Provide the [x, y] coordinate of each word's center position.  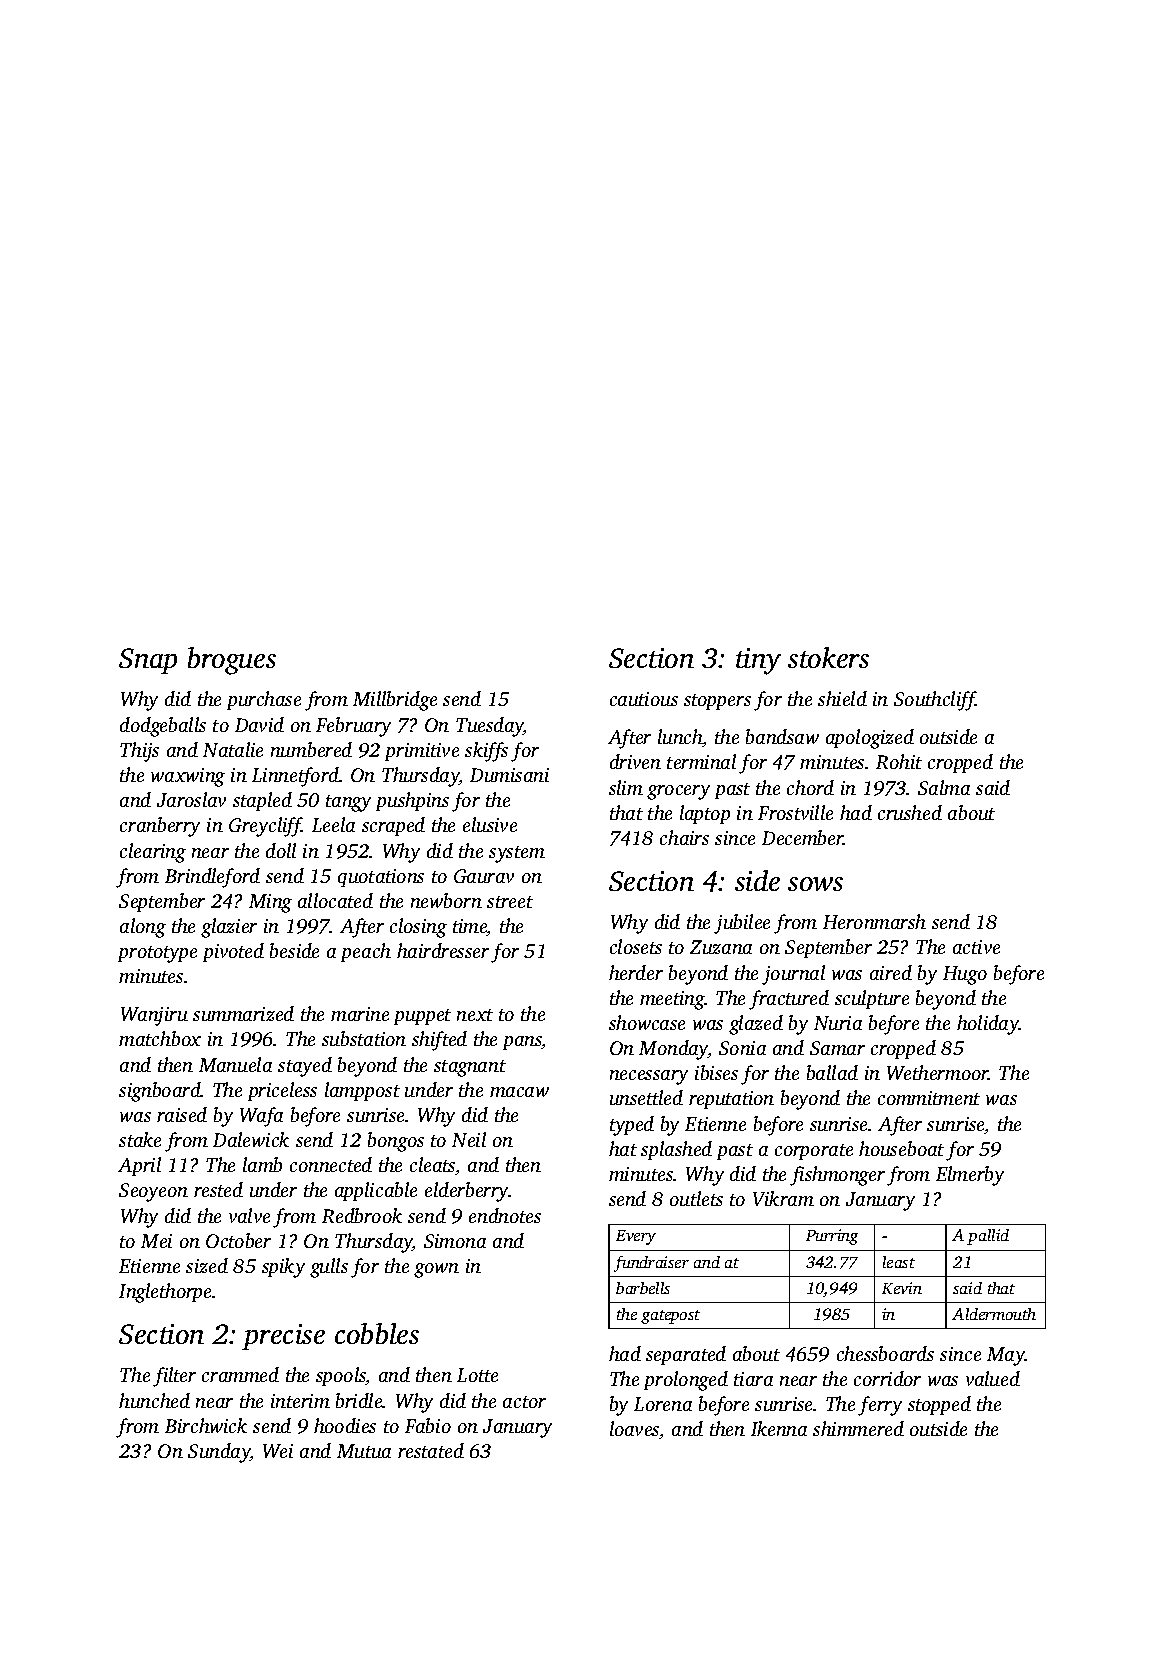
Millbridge [395, 701]
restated [431, 1450]
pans [522, 1043]
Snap [148, 661]
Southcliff [935, 701]
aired [891, 972]
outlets [696, 1198]
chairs [684, 837]
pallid [988, 1237]
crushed [910, 812]
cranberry [160, 827]
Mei [156, 1241]
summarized [243, 1013]
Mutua [364, 1451]
